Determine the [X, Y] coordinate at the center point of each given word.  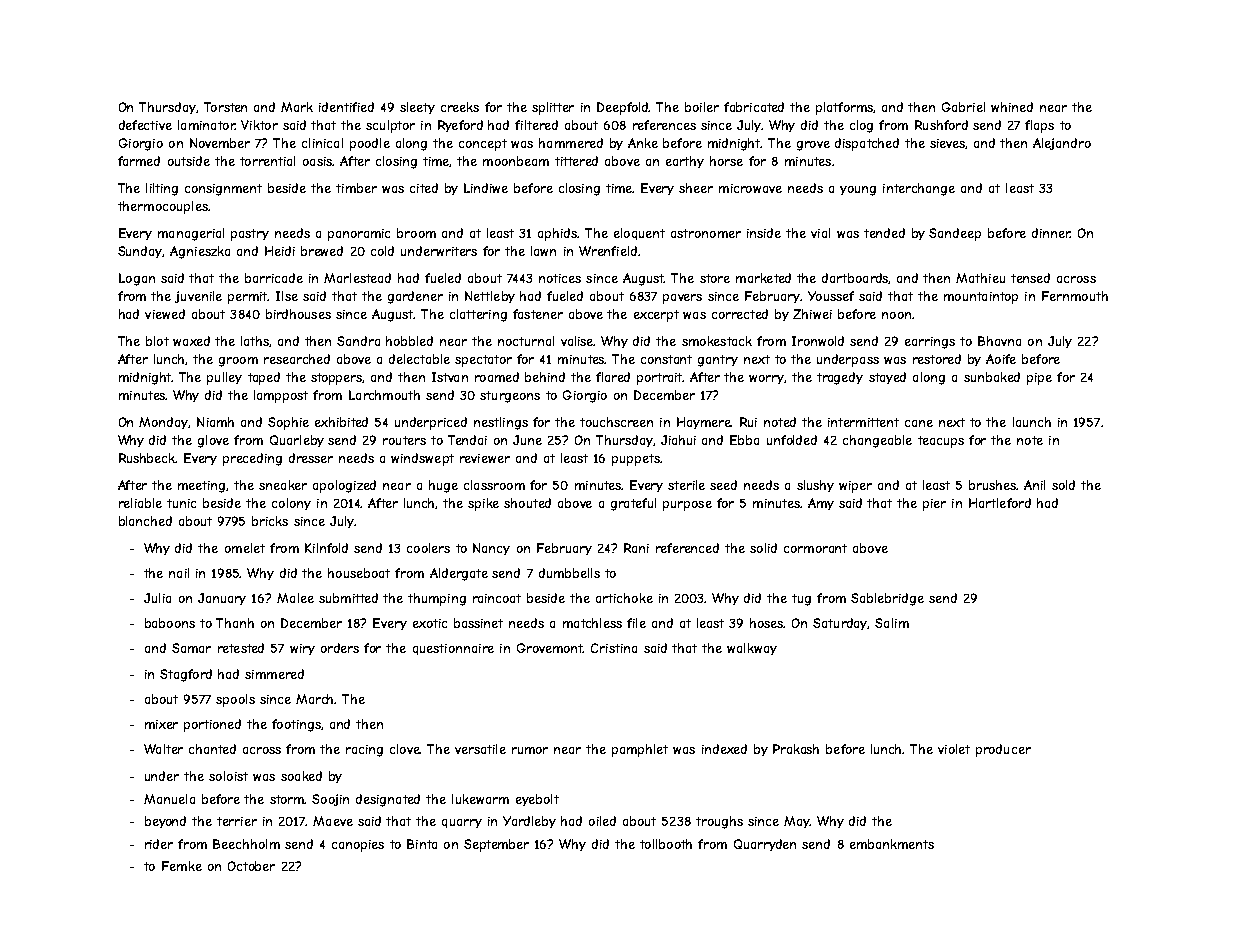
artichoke [624, 598]
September [496, 845]
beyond [165, 822]
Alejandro [1062, 144]
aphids [558, 234]
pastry [250, 235]
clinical [322, 143]
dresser [311, 458]
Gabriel [963, 107]
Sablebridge [887, 599]
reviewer [485, 458]
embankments [892, 844]
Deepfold [623, 108]
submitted [348, 598]
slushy [815, 486]
